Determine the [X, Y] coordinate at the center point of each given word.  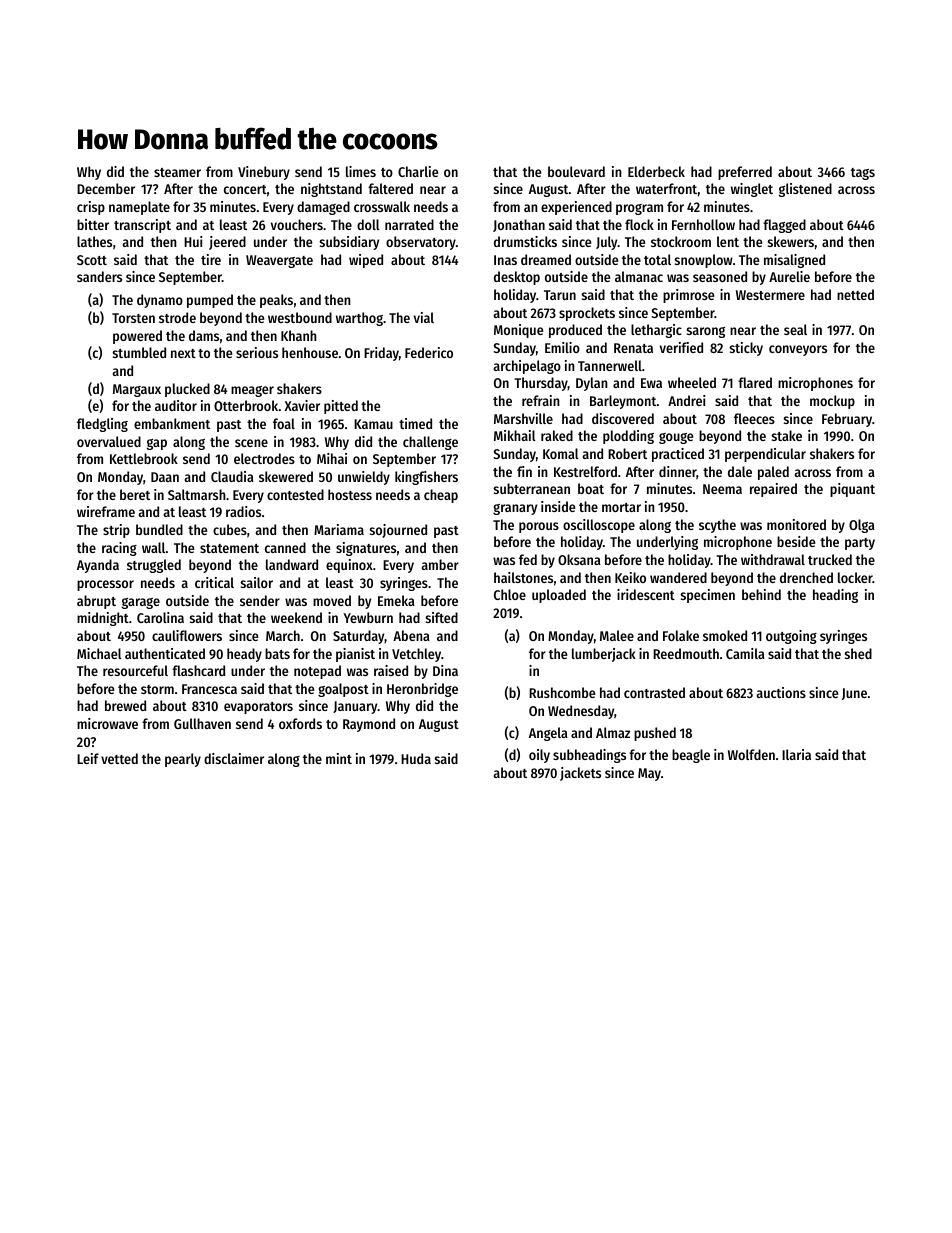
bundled [159, 529]
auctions [781, 692]
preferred [745, 173]
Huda [416, 758]
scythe [717, 526]
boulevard [576, 171]
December [106, 188]
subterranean [532, 488]
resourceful [135, 670]
